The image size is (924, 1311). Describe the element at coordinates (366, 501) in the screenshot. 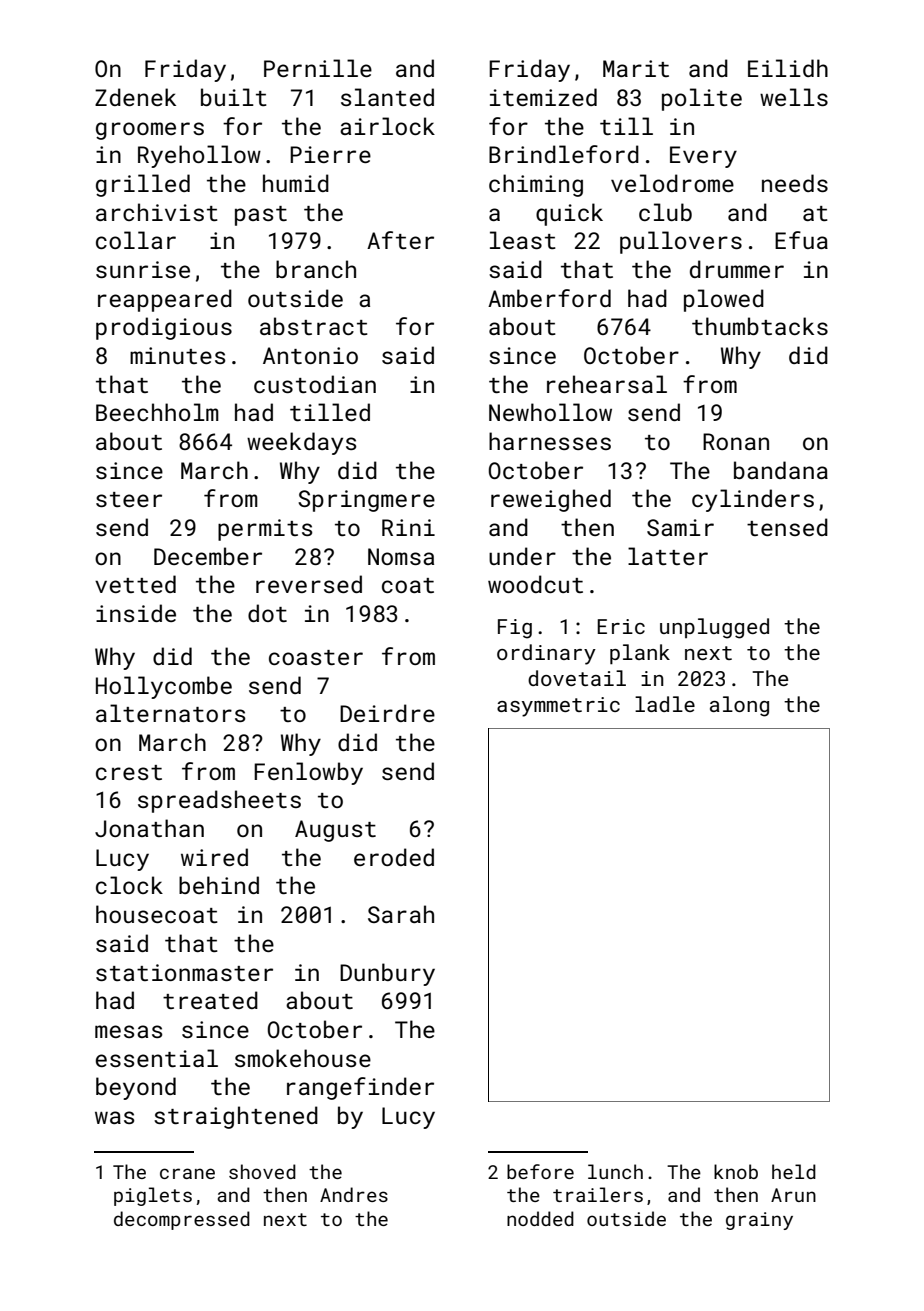

I see `Springmere` at that location.
